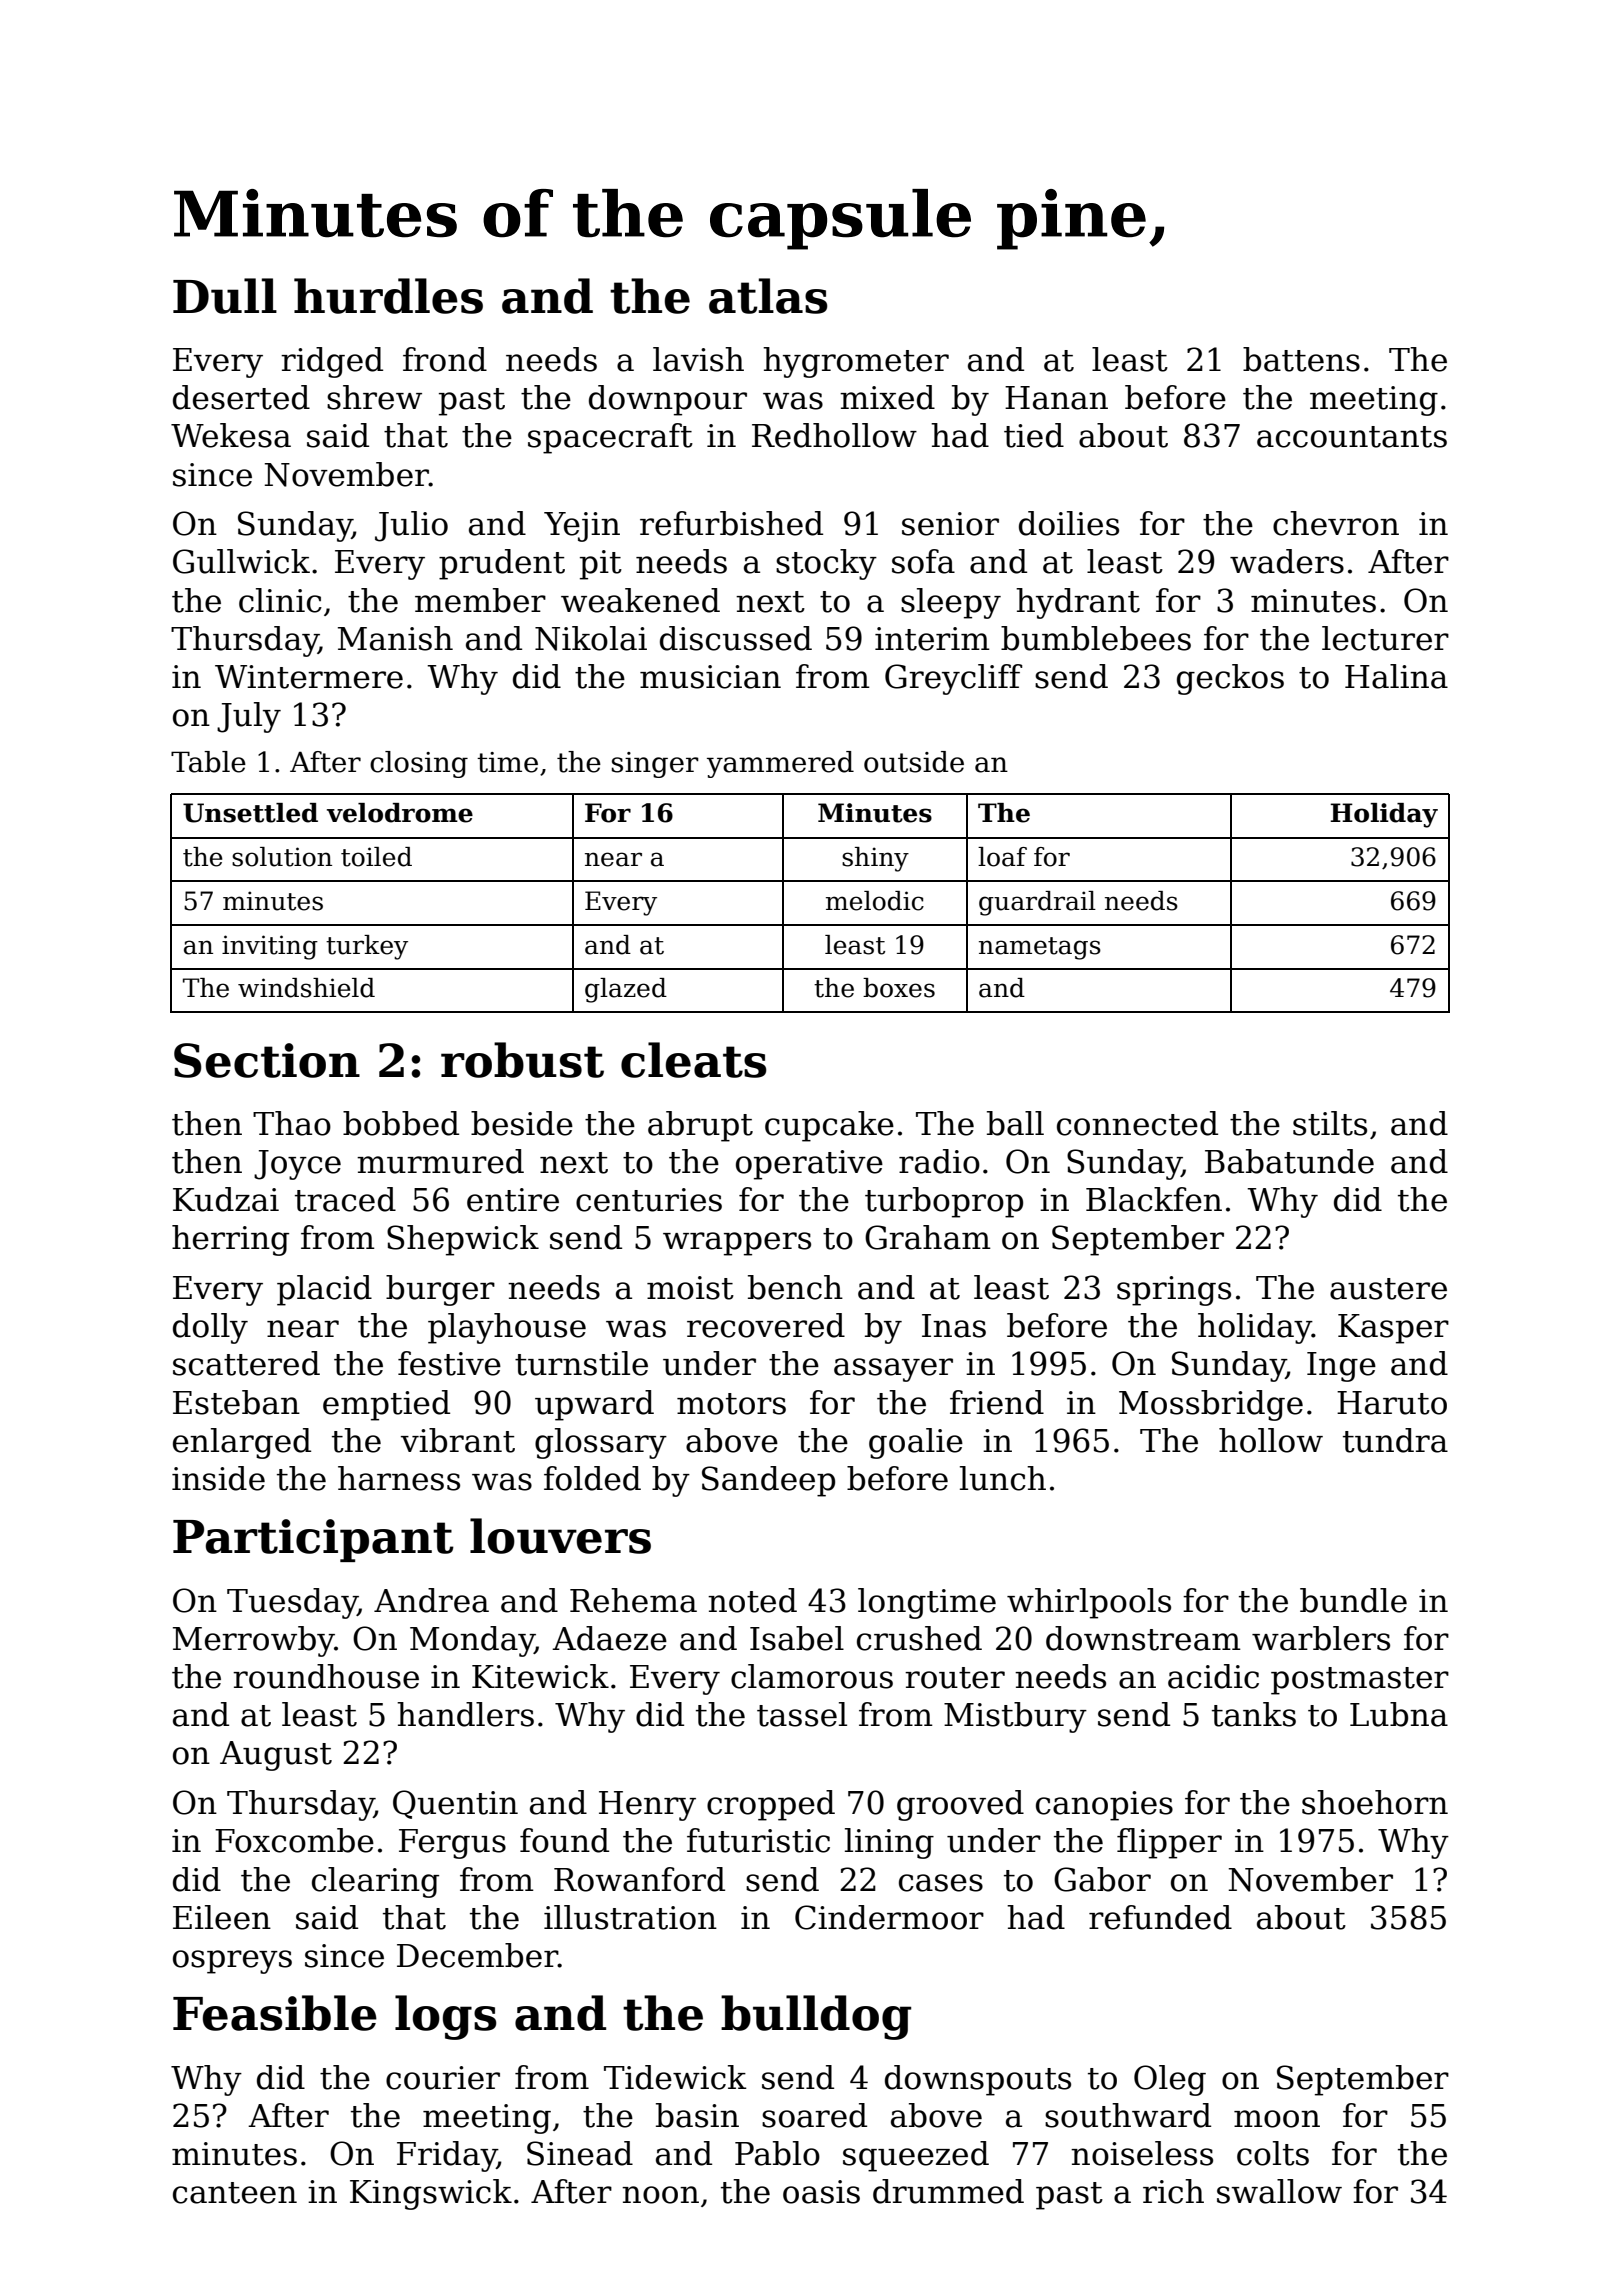 The height and width of the document is (2292, 1620). I want to click on Dull, so click(225, 296).
